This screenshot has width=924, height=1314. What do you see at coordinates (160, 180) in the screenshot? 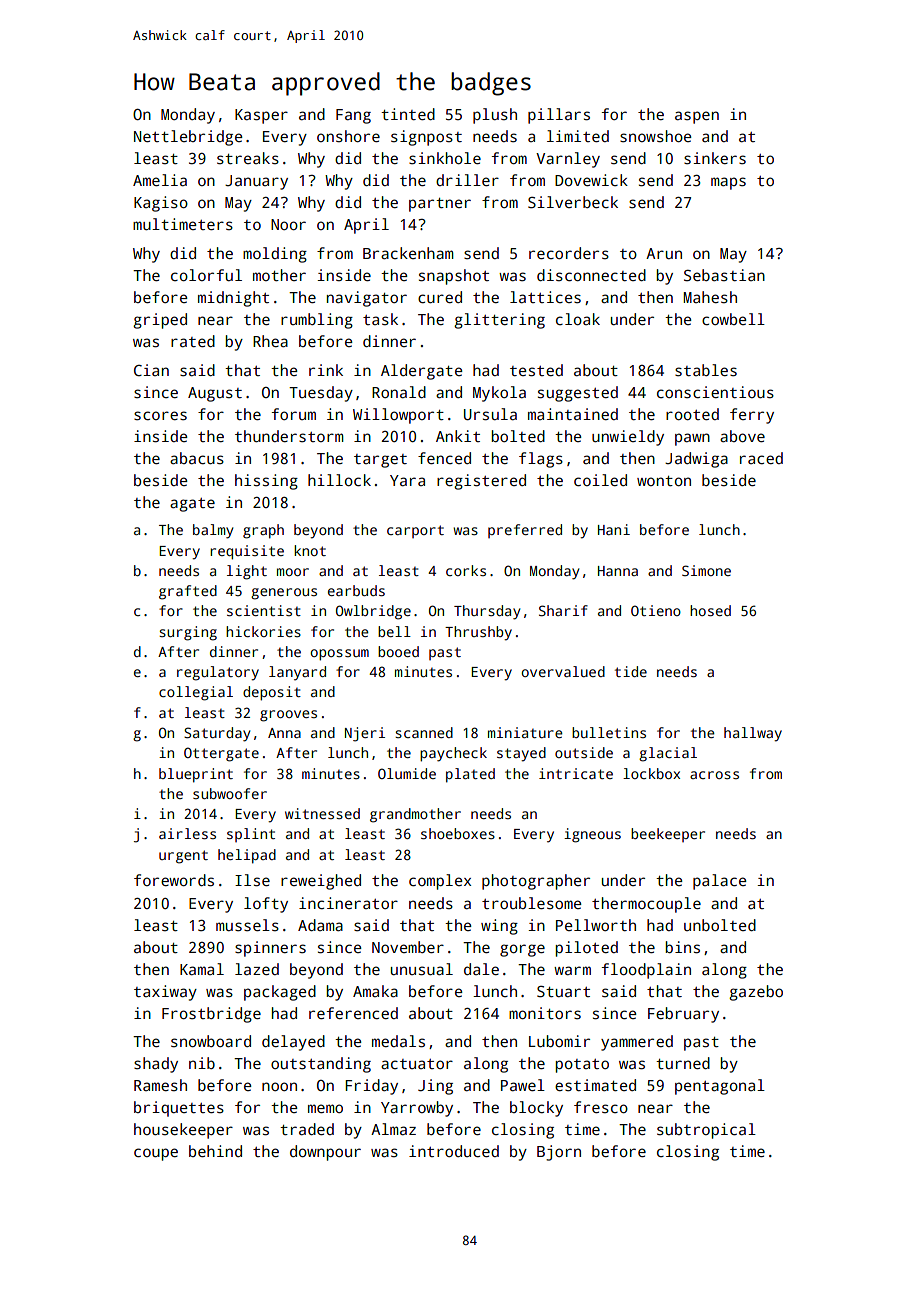
I see `Amelia` at bounding box center [160, 180].
